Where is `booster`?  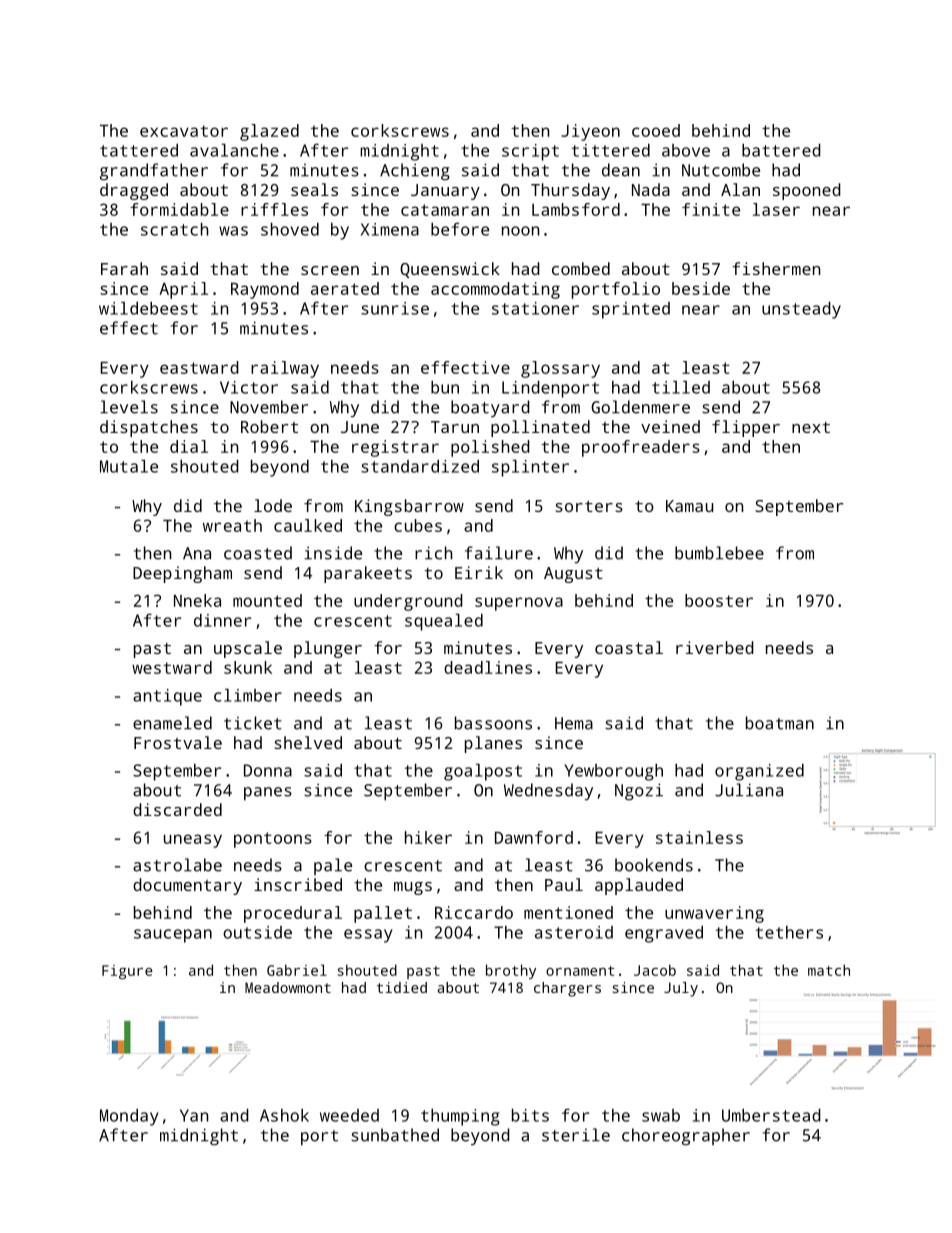
booster is located at coordinates (719, 600).
